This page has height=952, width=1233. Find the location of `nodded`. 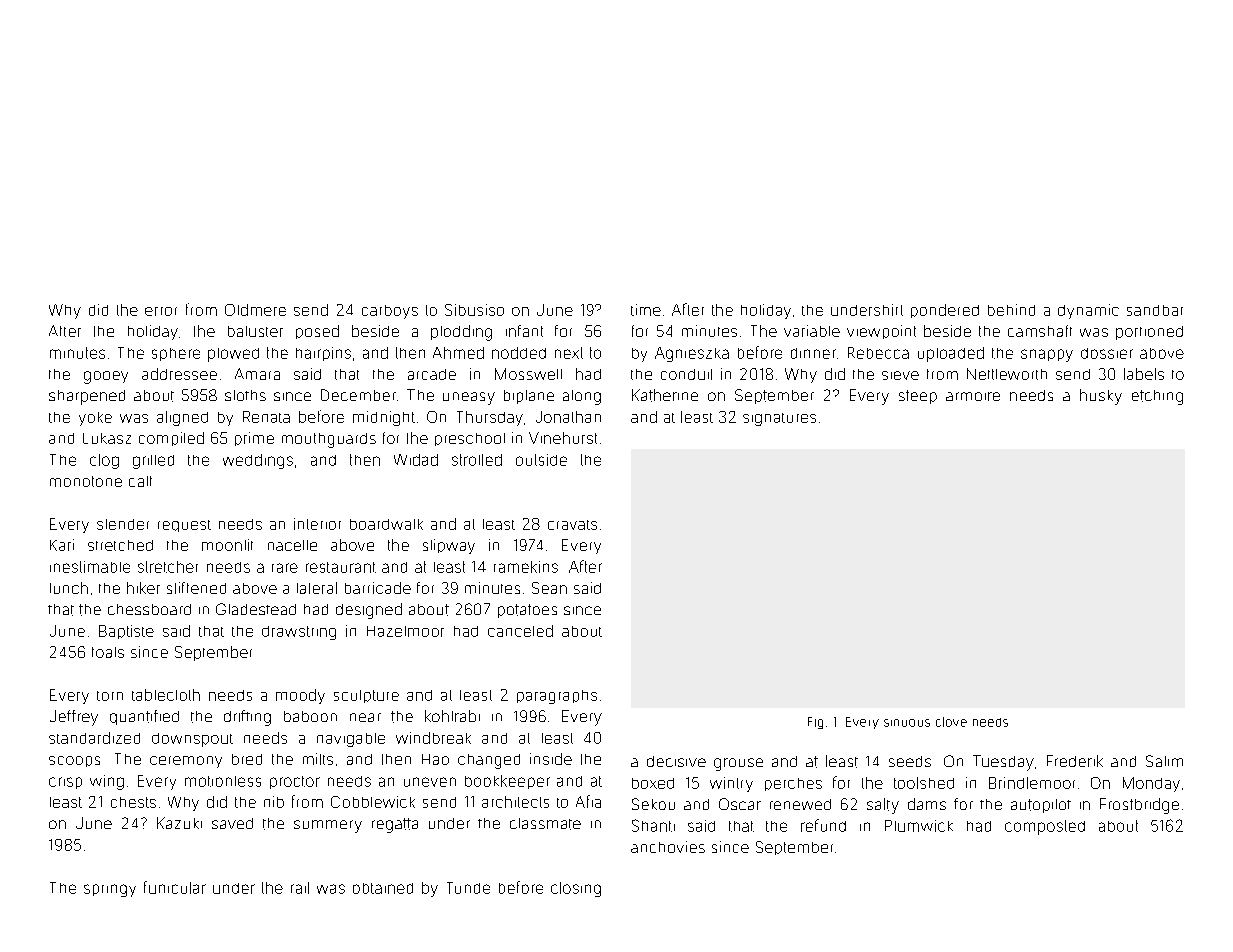

nodded is located at coordinates (519, 353).
